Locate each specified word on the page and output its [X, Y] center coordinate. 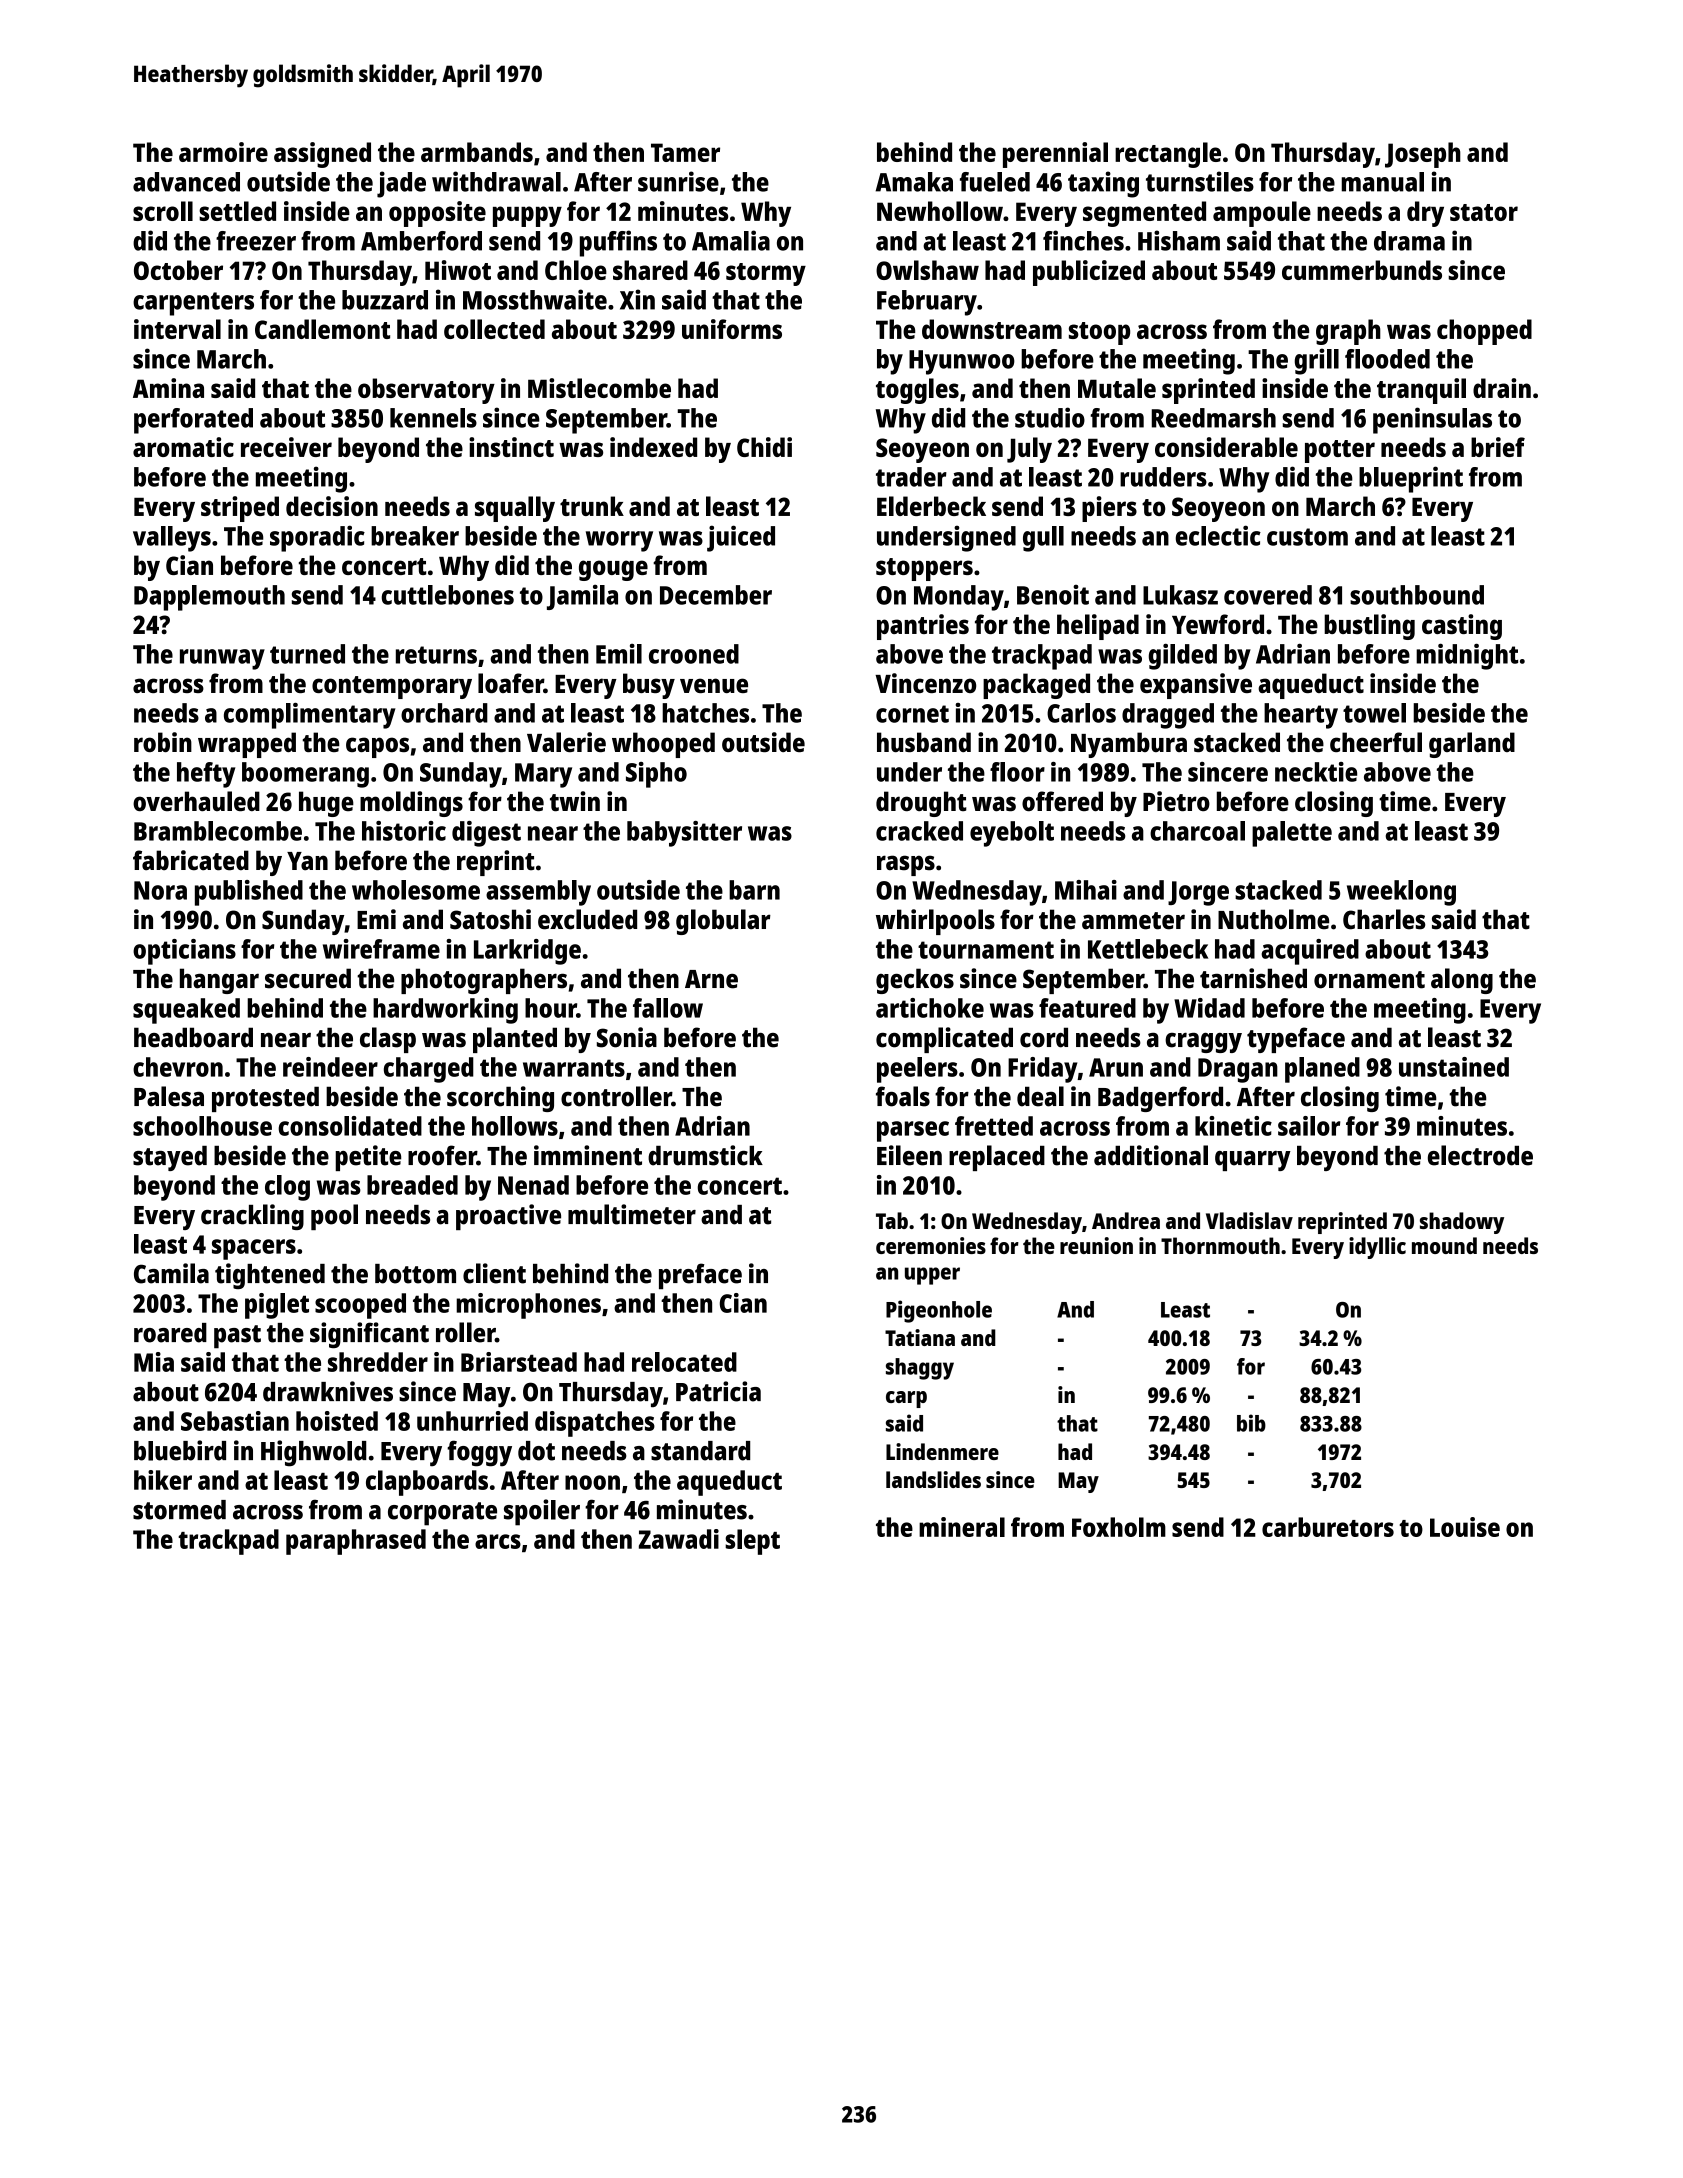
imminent [588, 1155]
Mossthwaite [535, 299]
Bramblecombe [218, 831]
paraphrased [356, 1542]
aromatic [183, 447]
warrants [574, 1068]
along [1462, 981]
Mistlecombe [599, 388]
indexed [653, 447]
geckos [915, 981]
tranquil [1421, 391]
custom [1307, 537]
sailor [1309, 1126]
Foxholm [1119, 1527]
